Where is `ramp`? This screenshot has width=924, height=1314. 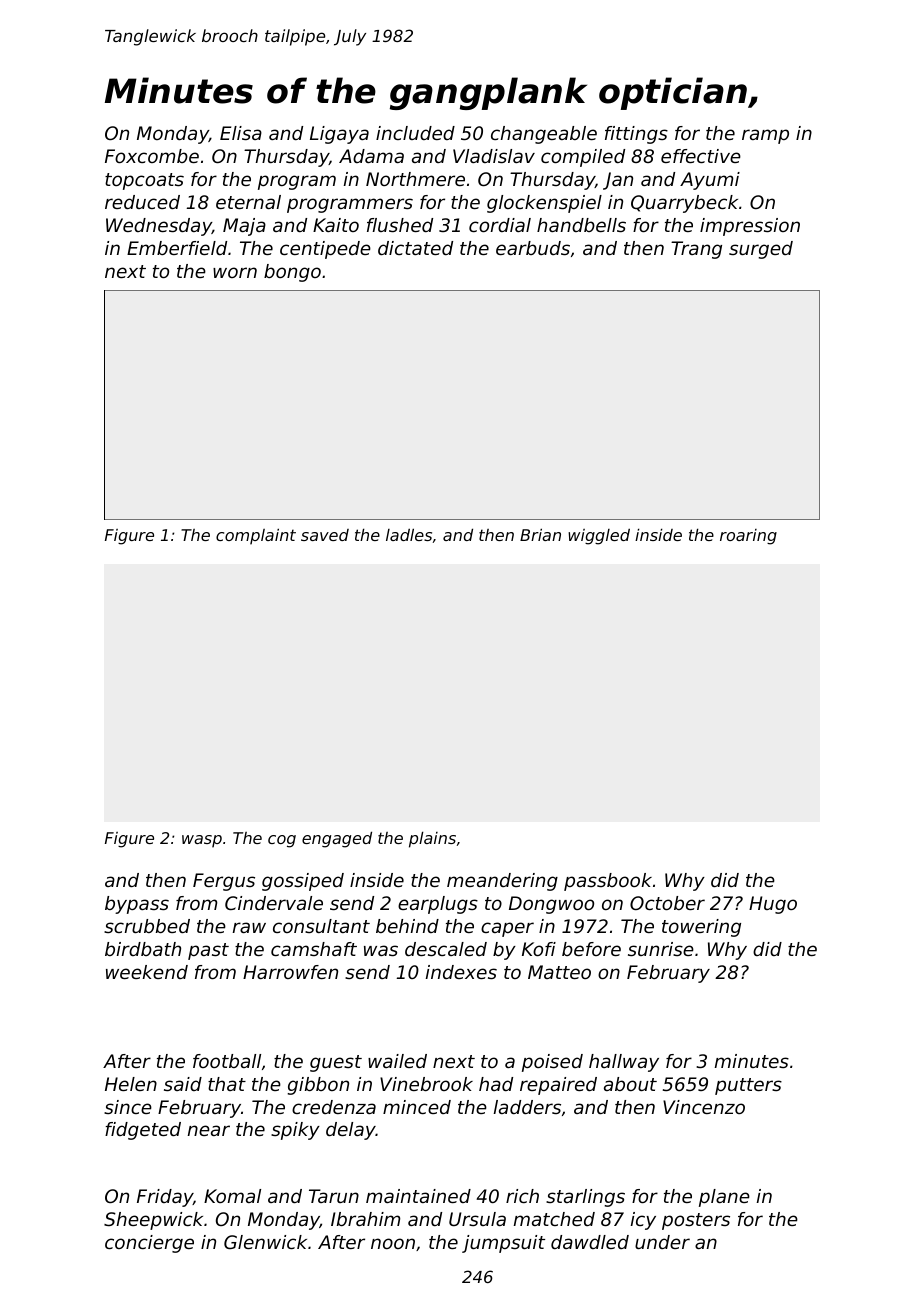
ramp is located at coordinates (765, 136).
